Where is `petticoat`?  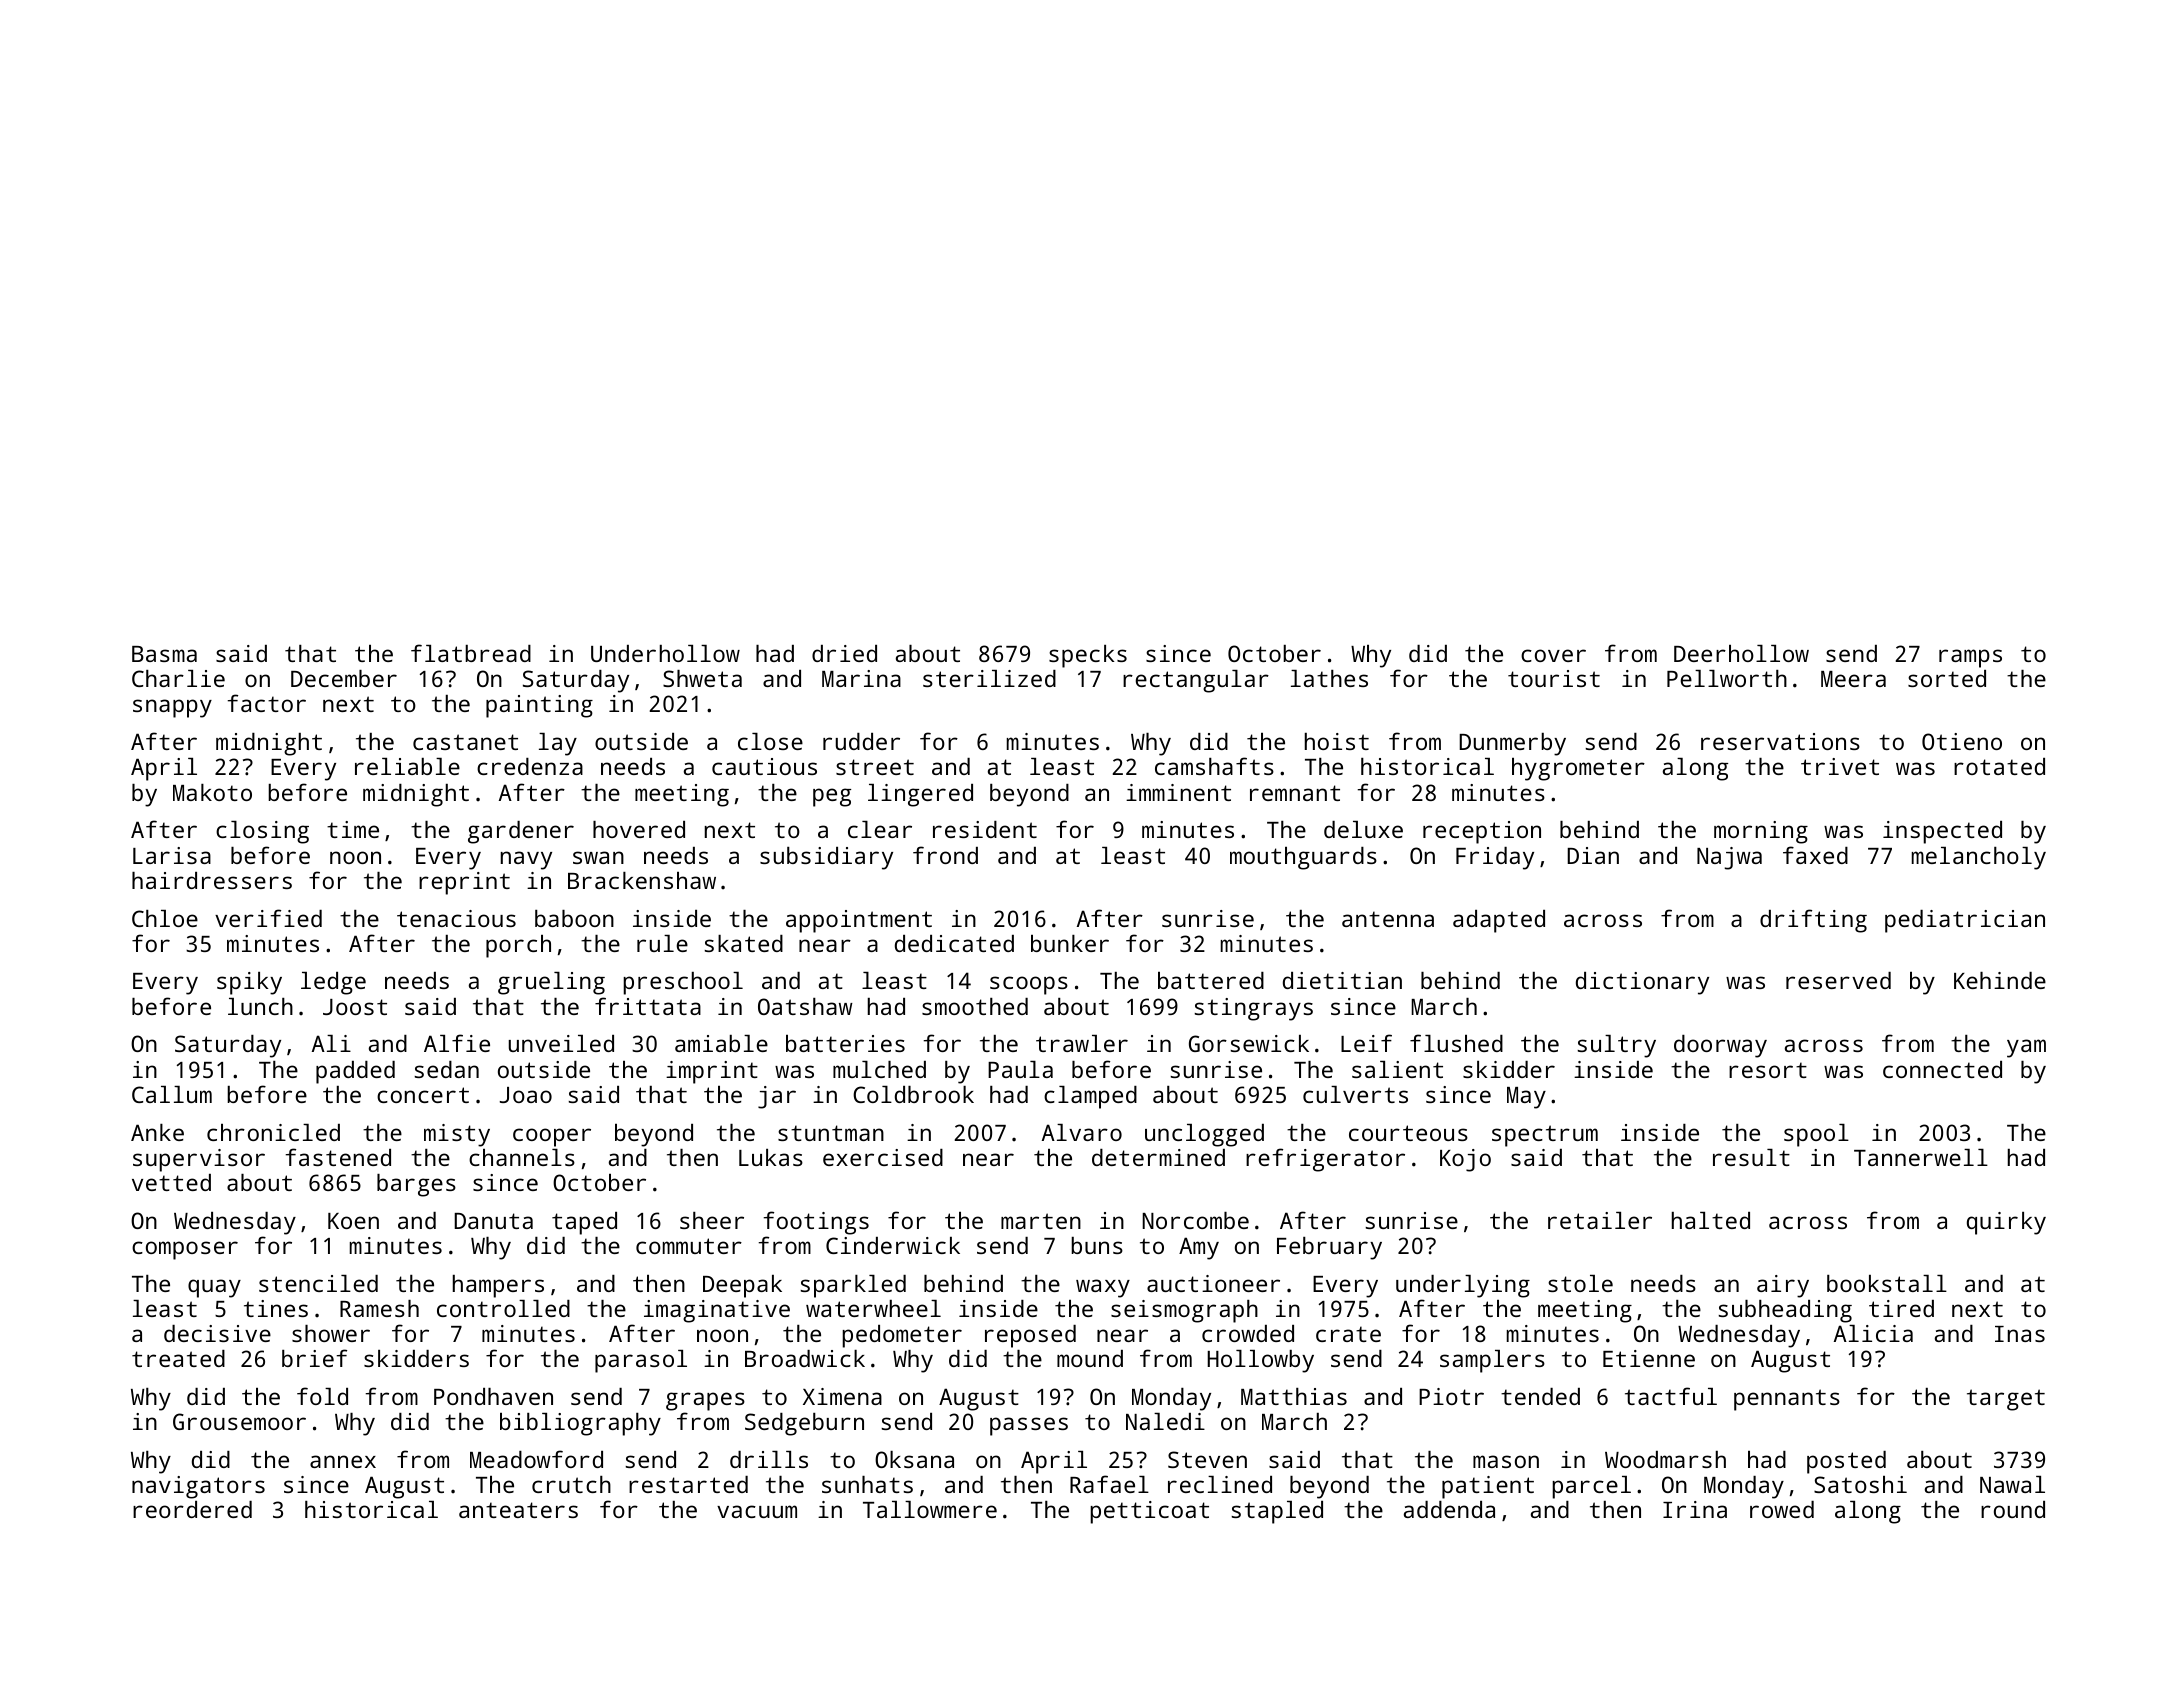 petticoat is located at coordinates (1149, 1512).
